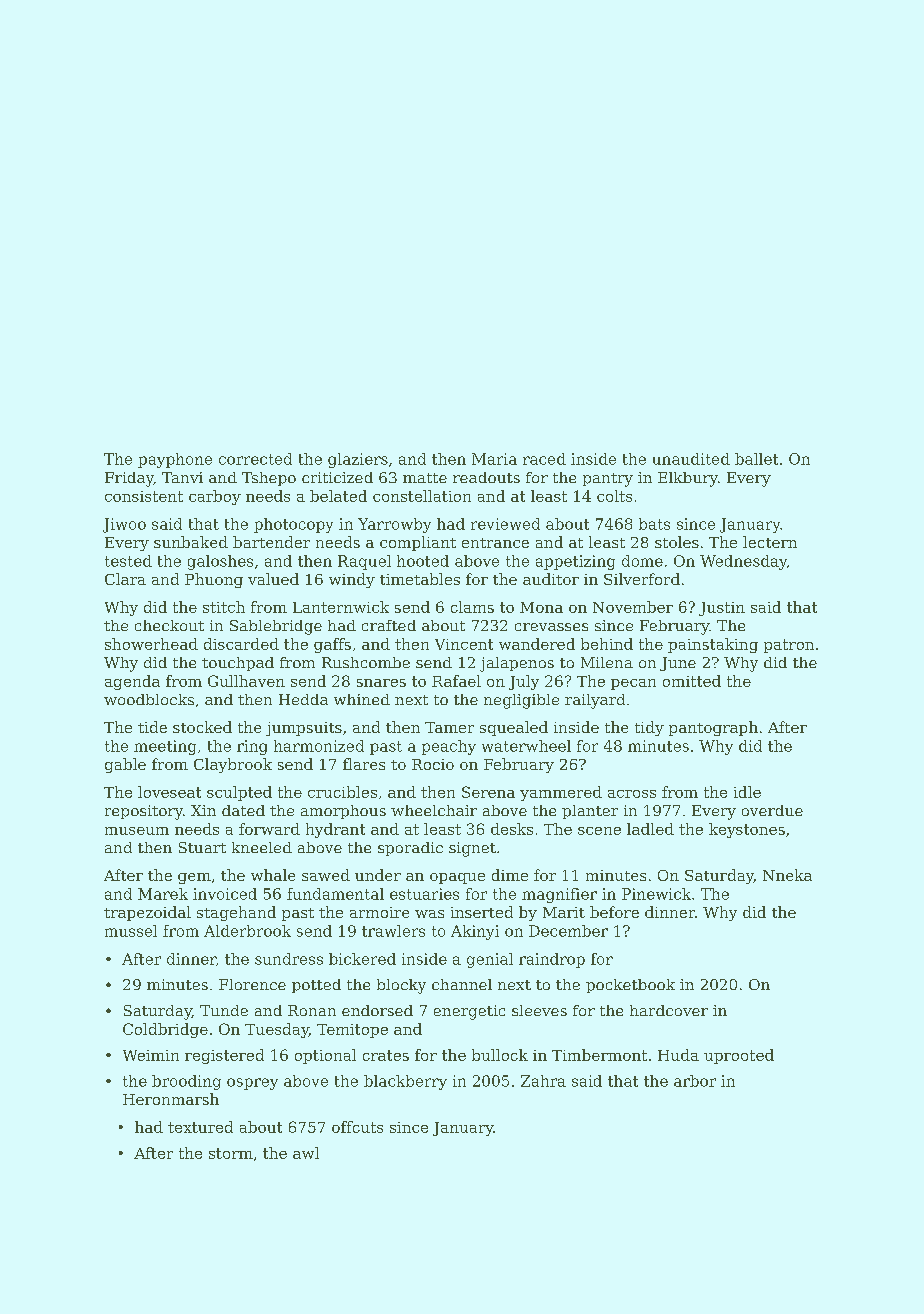  Describe the element at coordinates (543, 1081) in the image. I see `Zahra` at that location.
